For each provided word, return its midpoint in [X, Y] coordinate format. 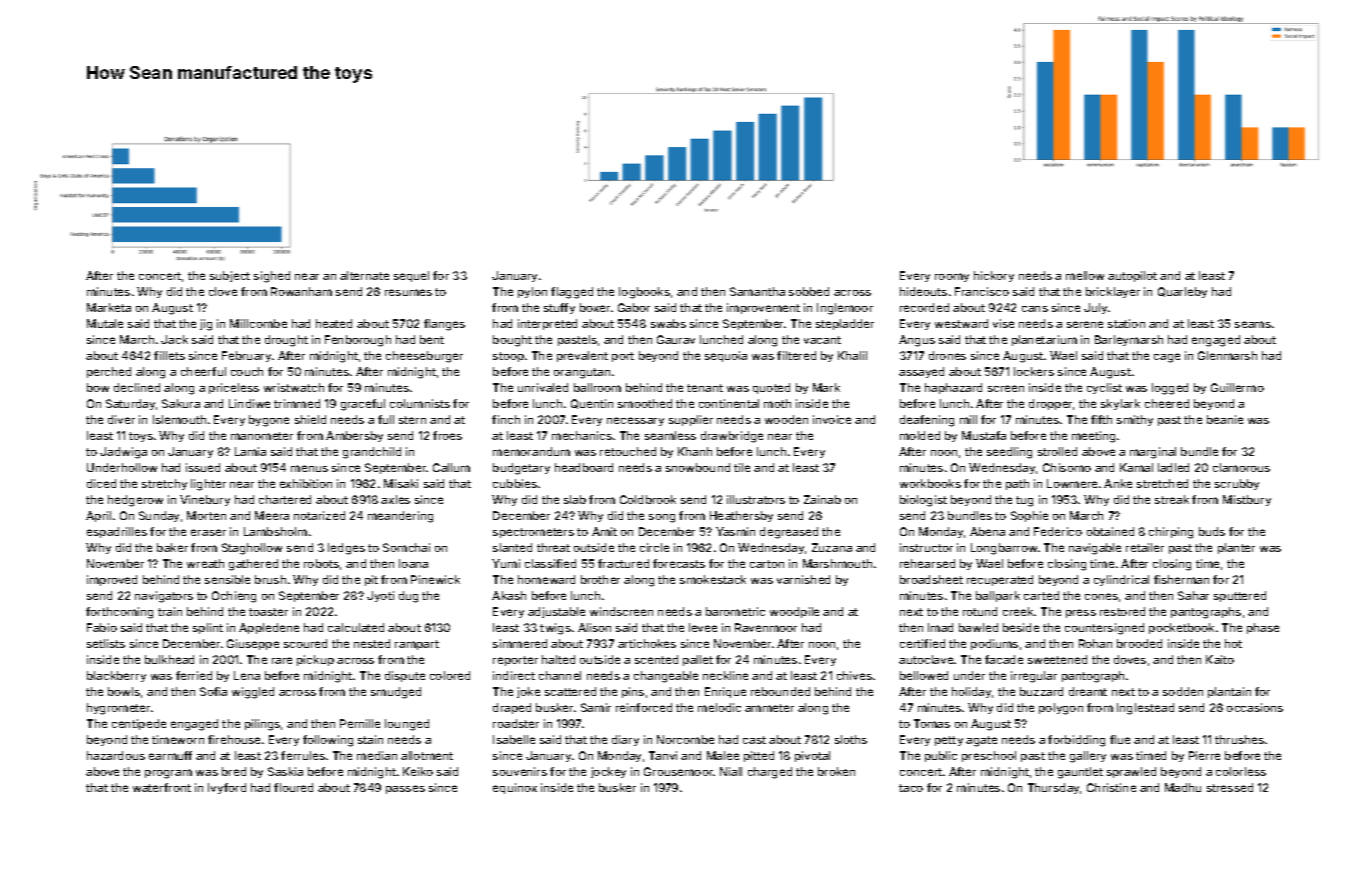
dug [408, 597]
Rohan [1095, 643]
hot [1233, 643]
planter [1236, 548]
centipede [139, 724]
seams [1253, 324]
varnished [803, 579]
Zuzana [832, 547]
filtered [796, 355]
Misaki [401, 483]
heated [334, 323]
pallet [698, 660]
